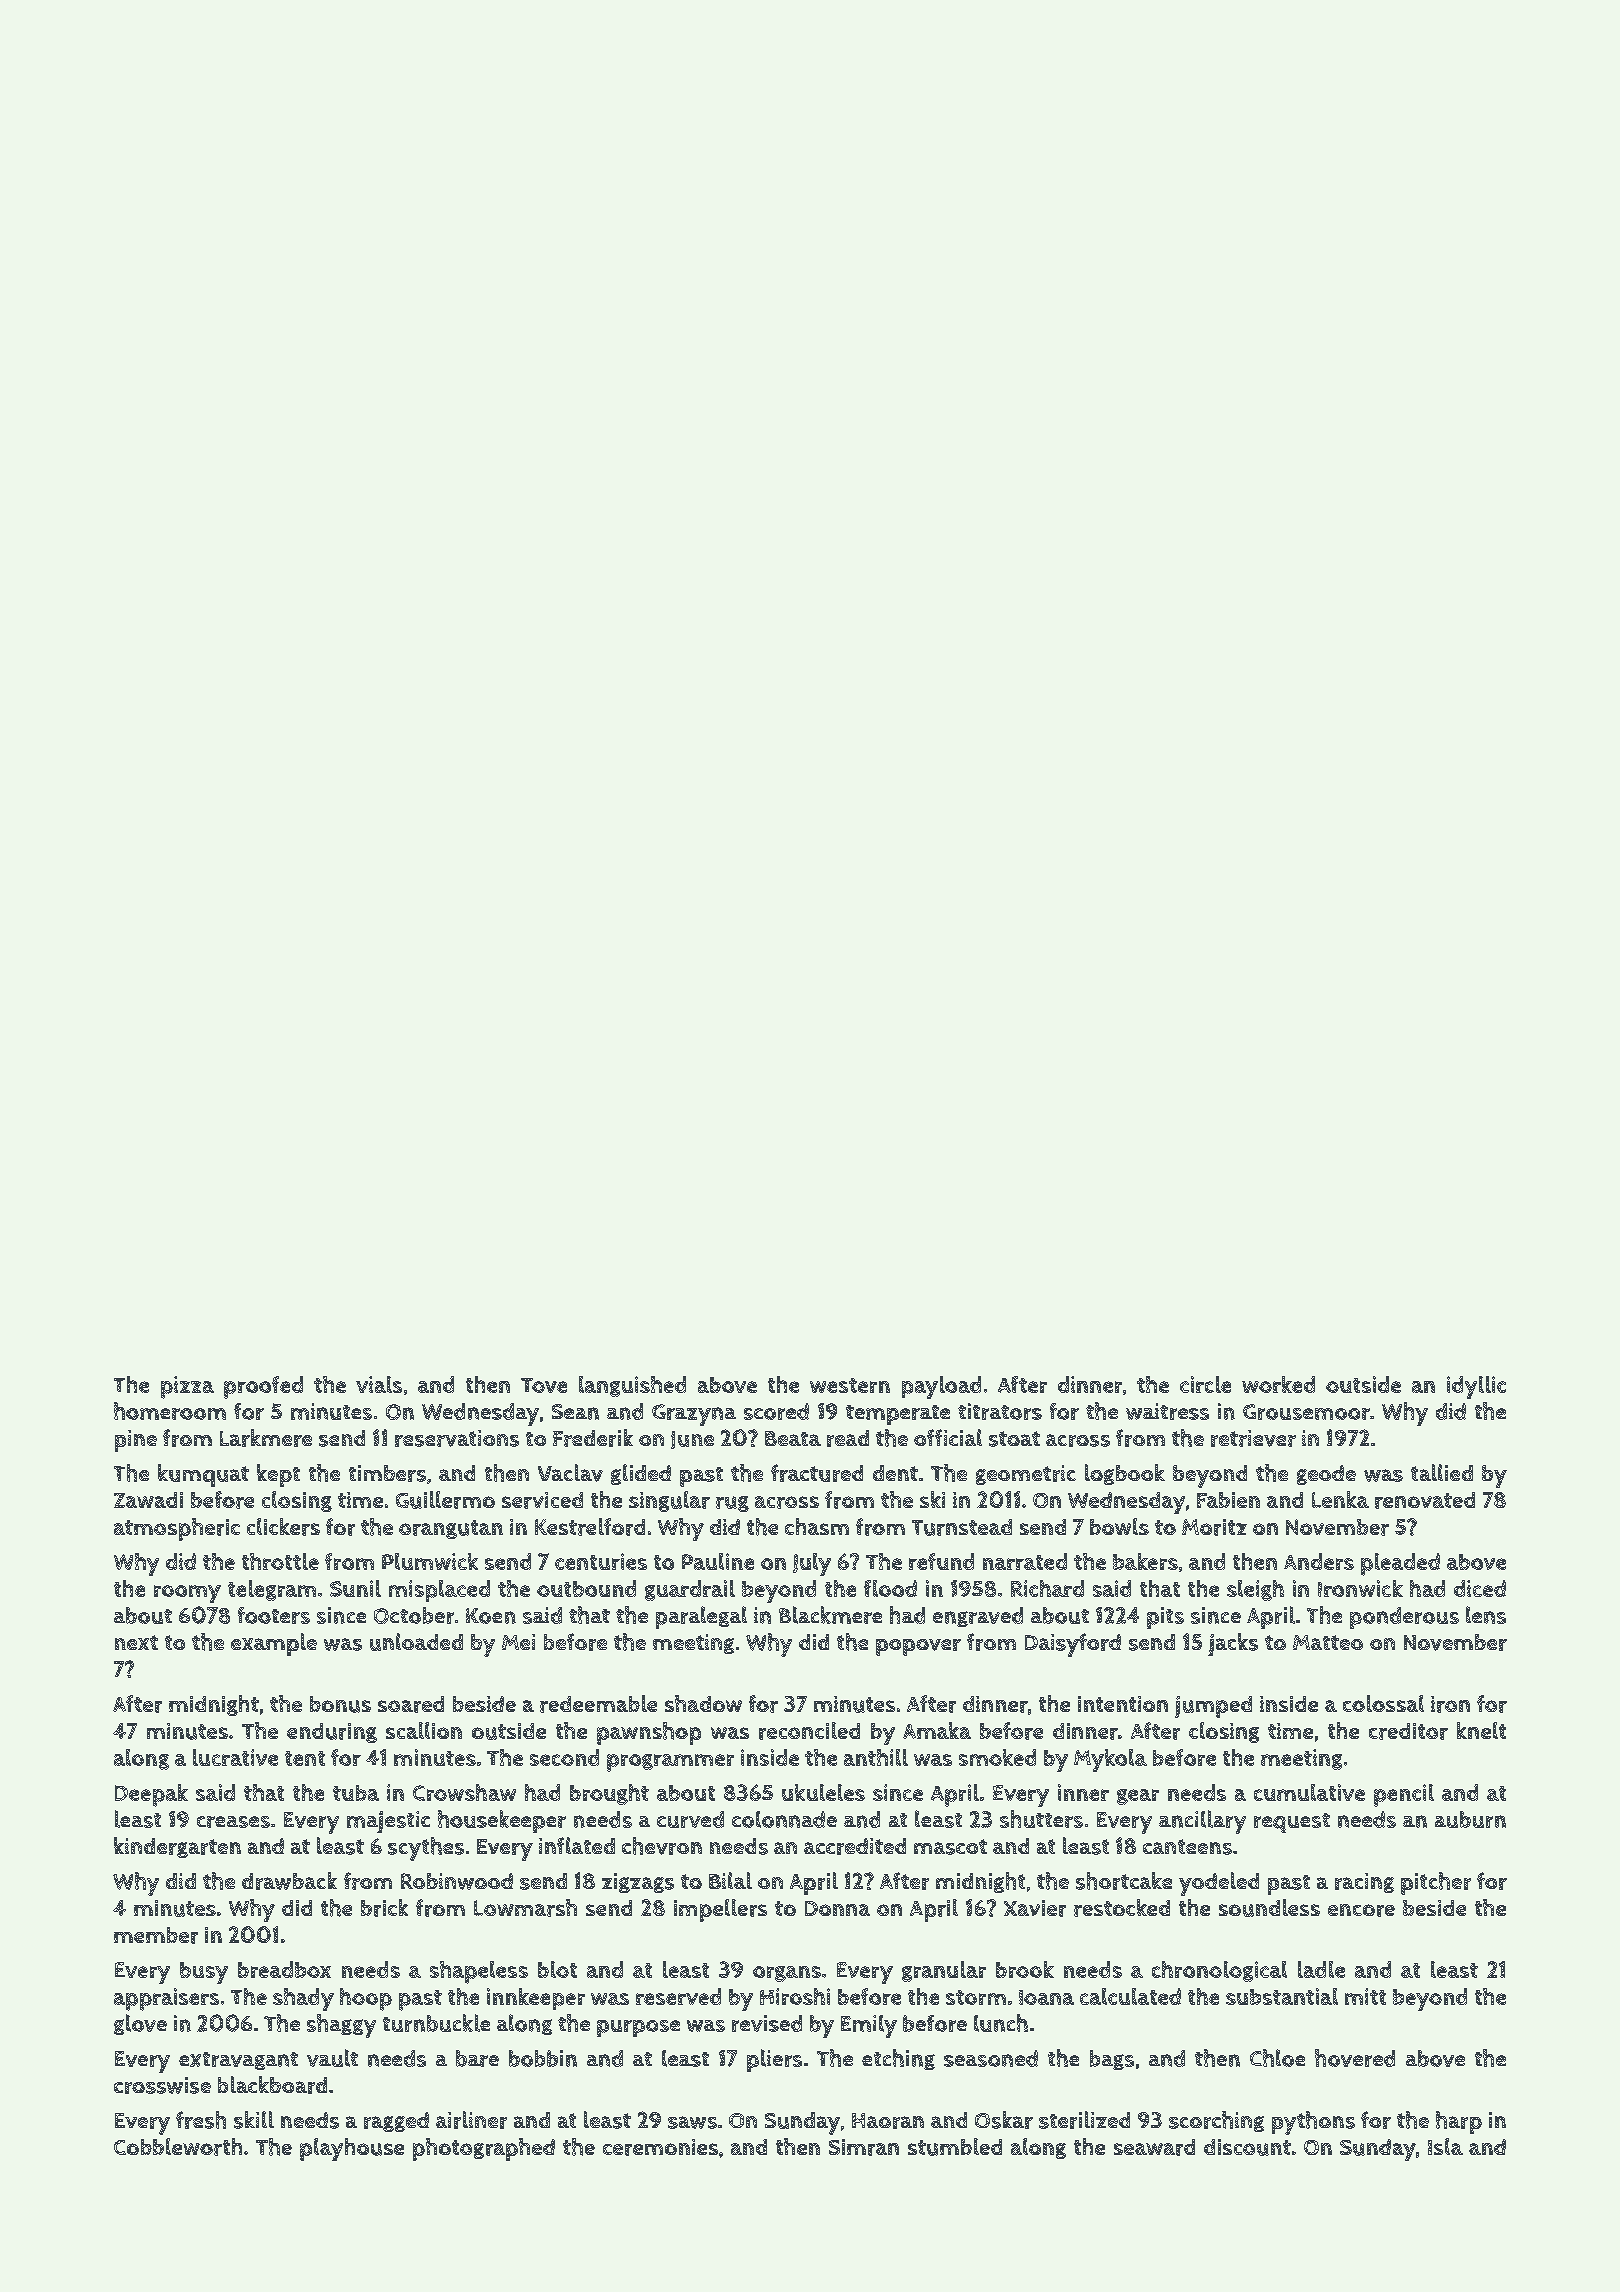 The height and width of the page is (2292, 1620). I want to click on scythes, so click(426, 1849).
